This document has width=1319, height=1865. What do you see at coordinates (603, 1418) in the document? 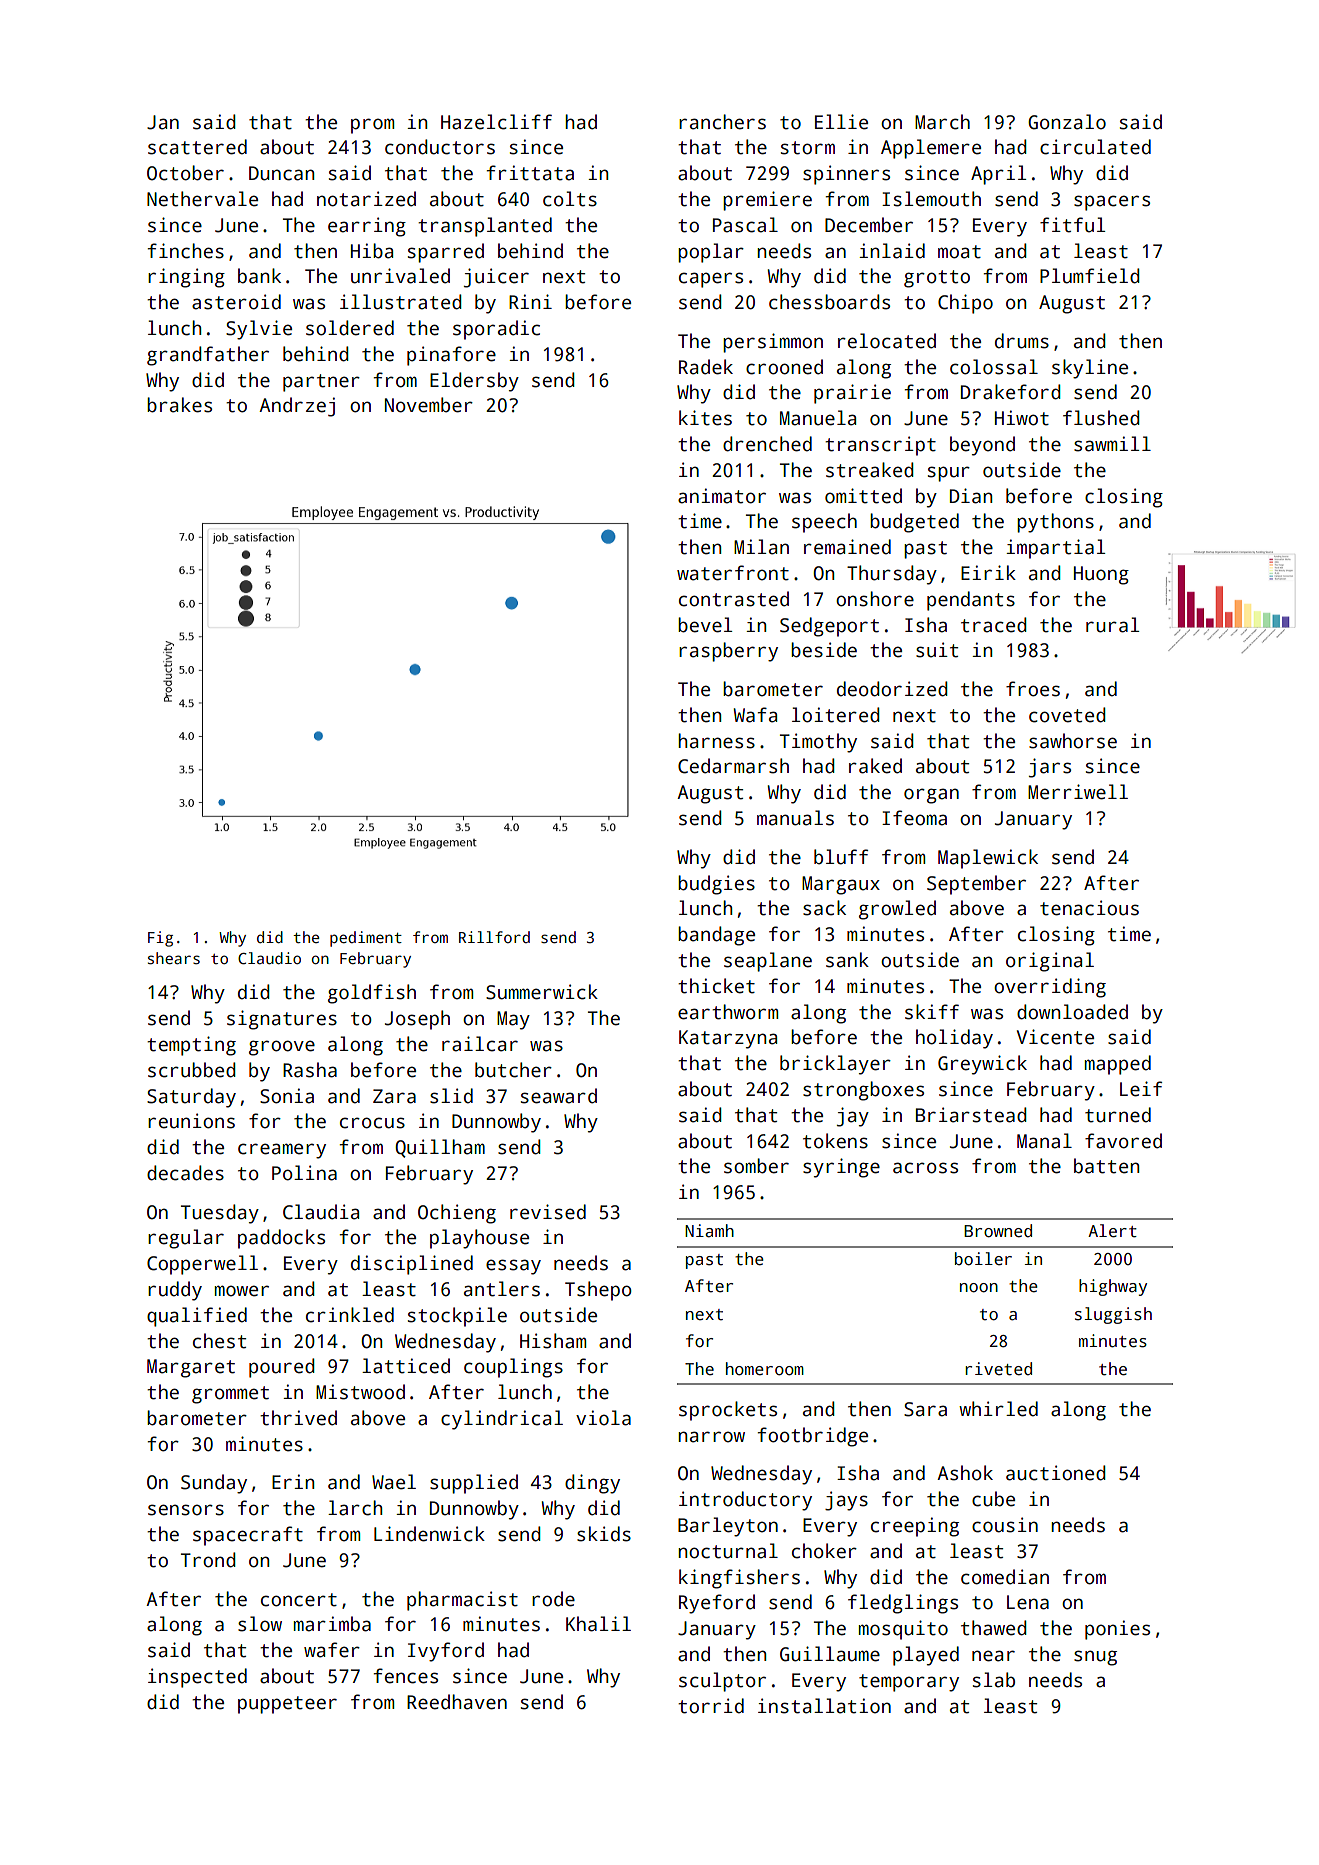
I see `viola` at bounding box center [603, 1418].
